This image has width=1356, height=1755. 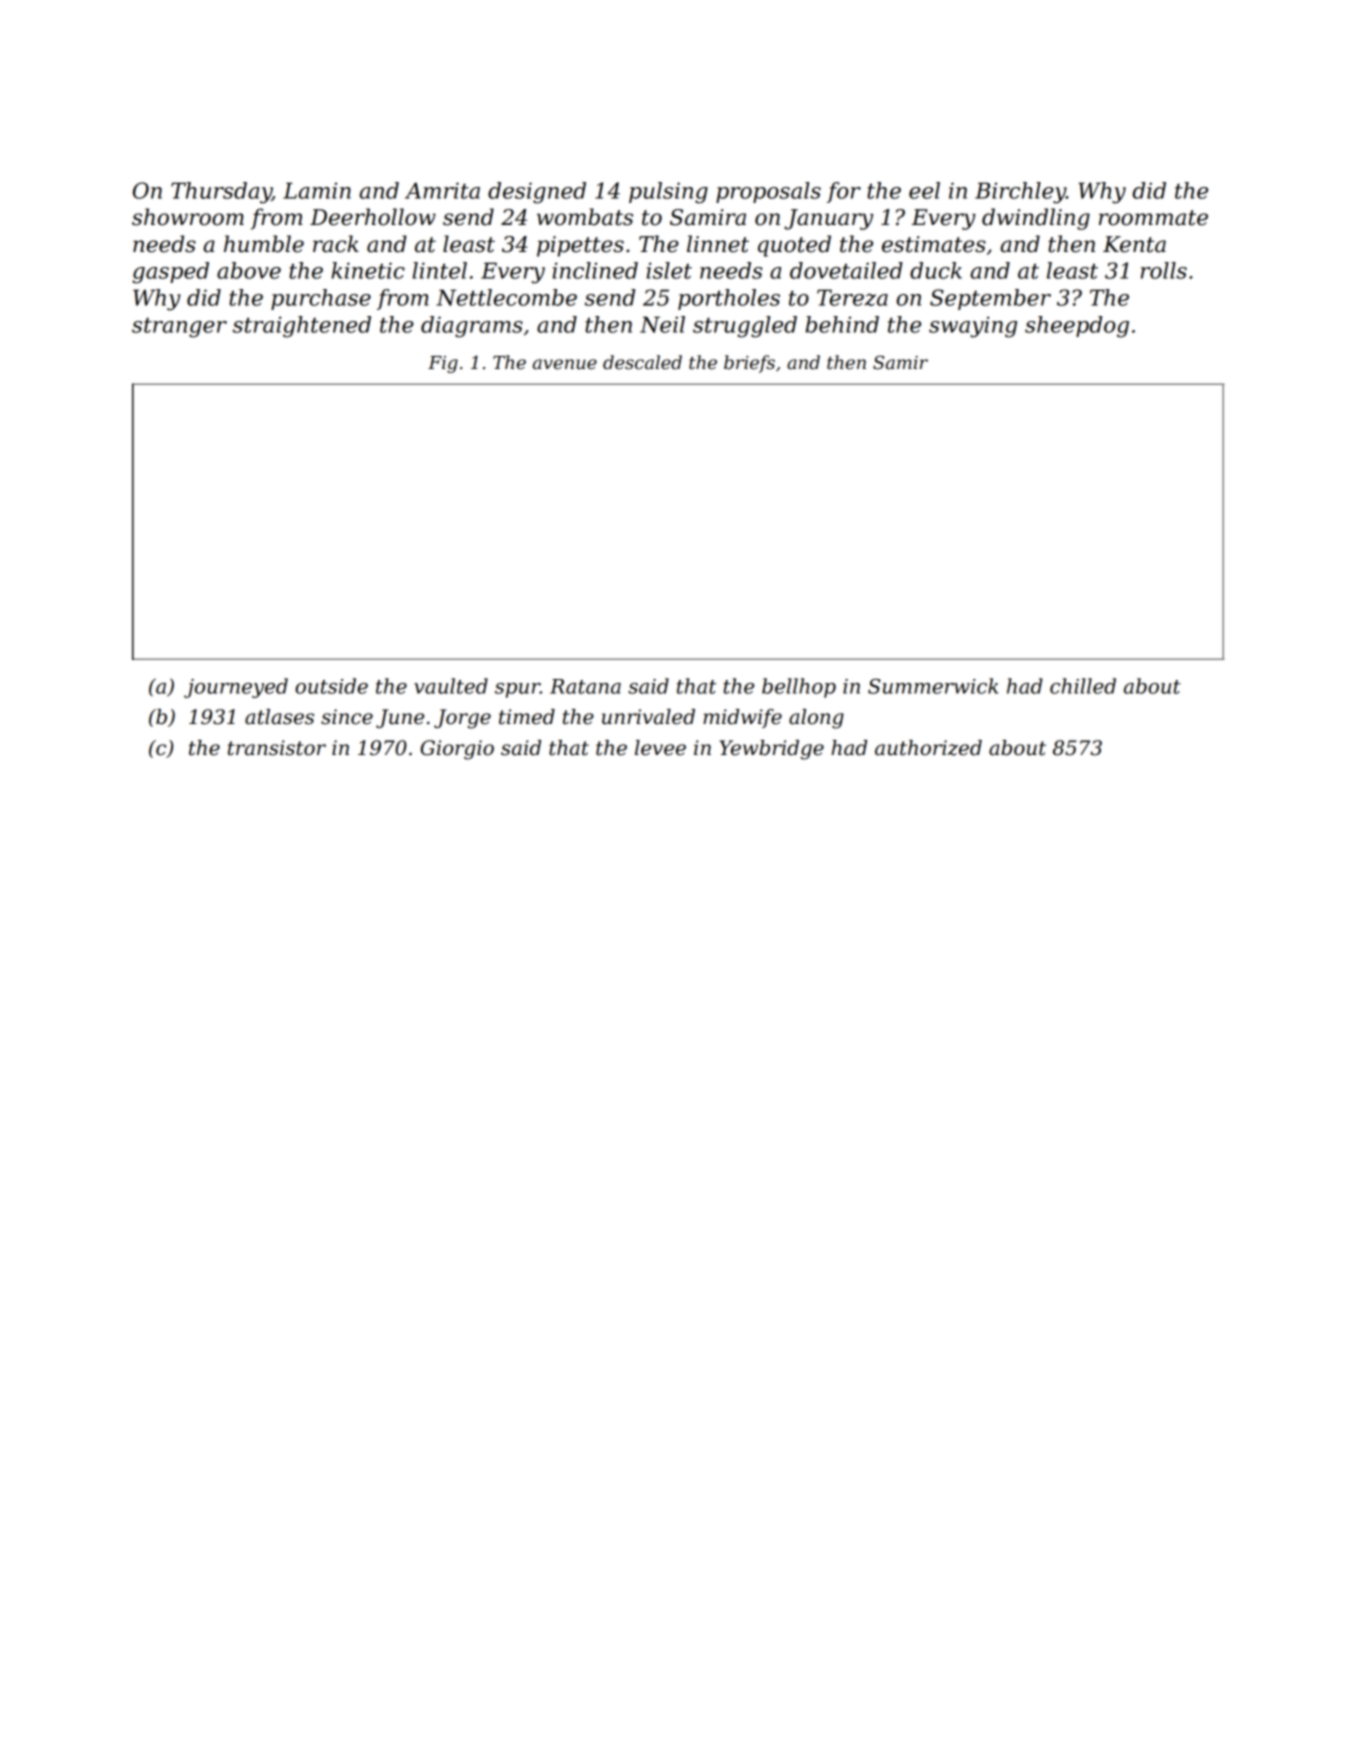 What do you see at coordinates (973, 327) in the image?
I see `swaying` at bounding box center [973, 327].
